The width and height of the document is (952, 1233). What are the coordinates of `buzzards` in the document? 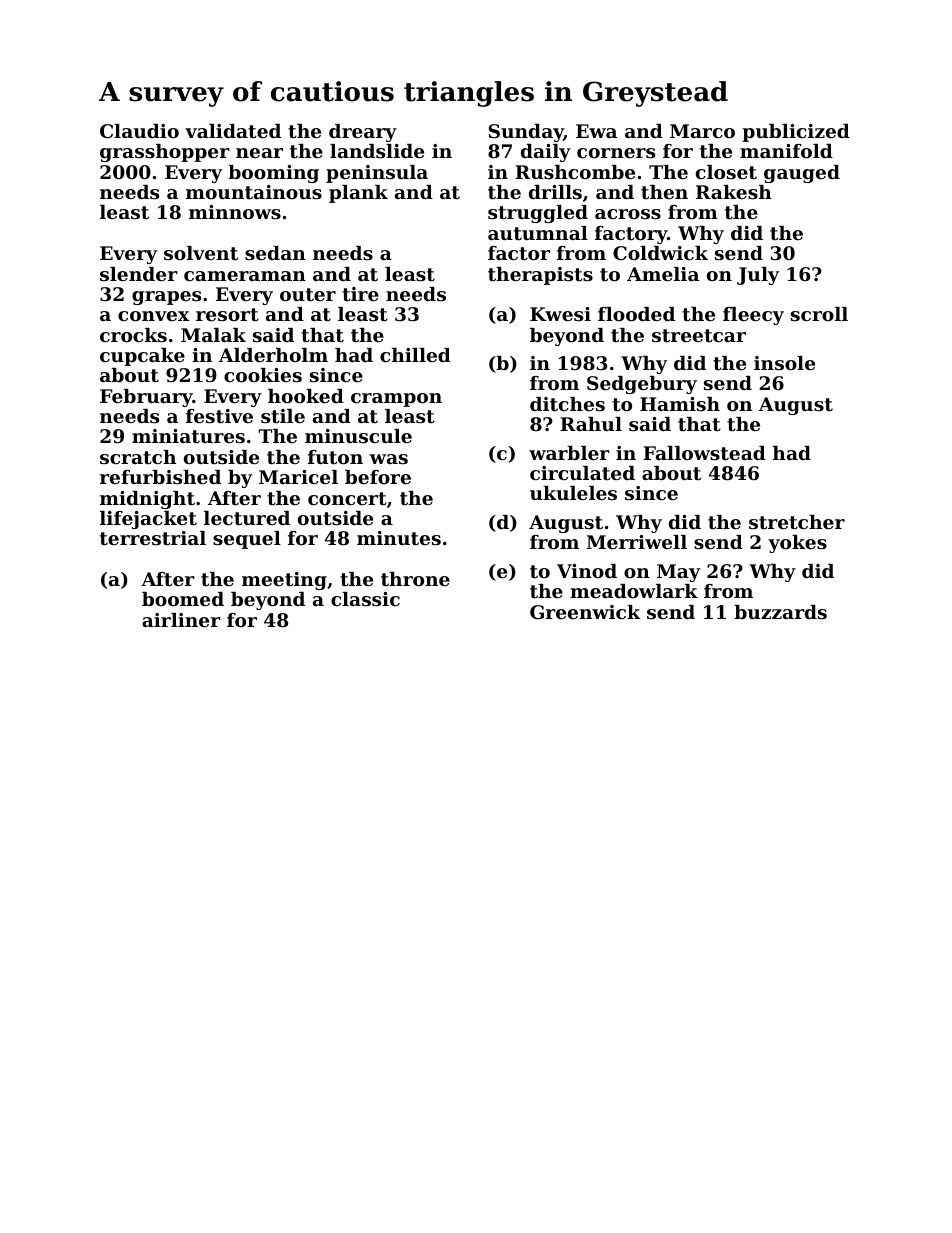 It's located at (780, 612).
